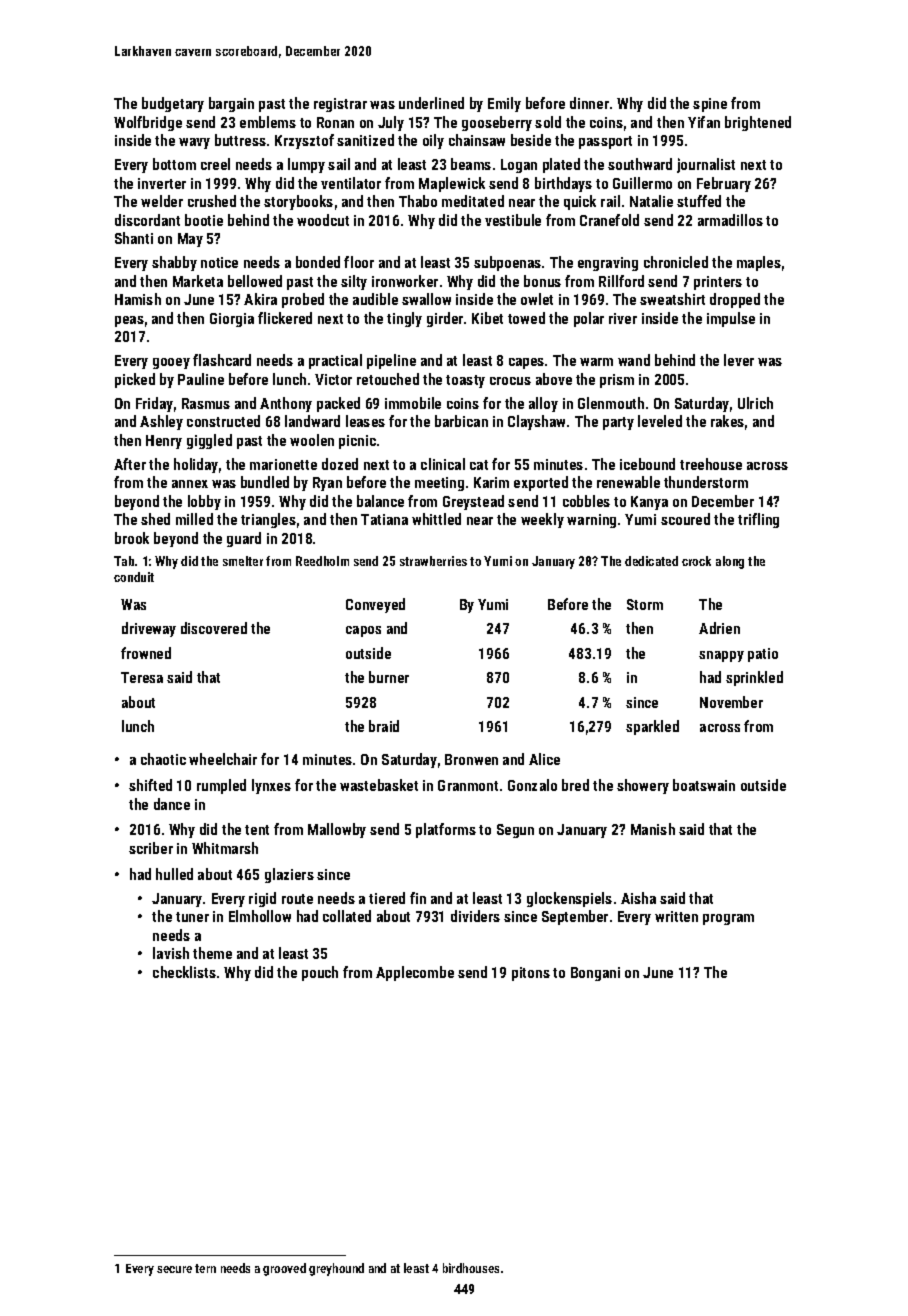 Image resolution: width=908 pixels, height=1316 pixels. What do you see at coordinates (174, 1269) in the screenshot?
I see `secure` at bounding box center [174, 1269].
